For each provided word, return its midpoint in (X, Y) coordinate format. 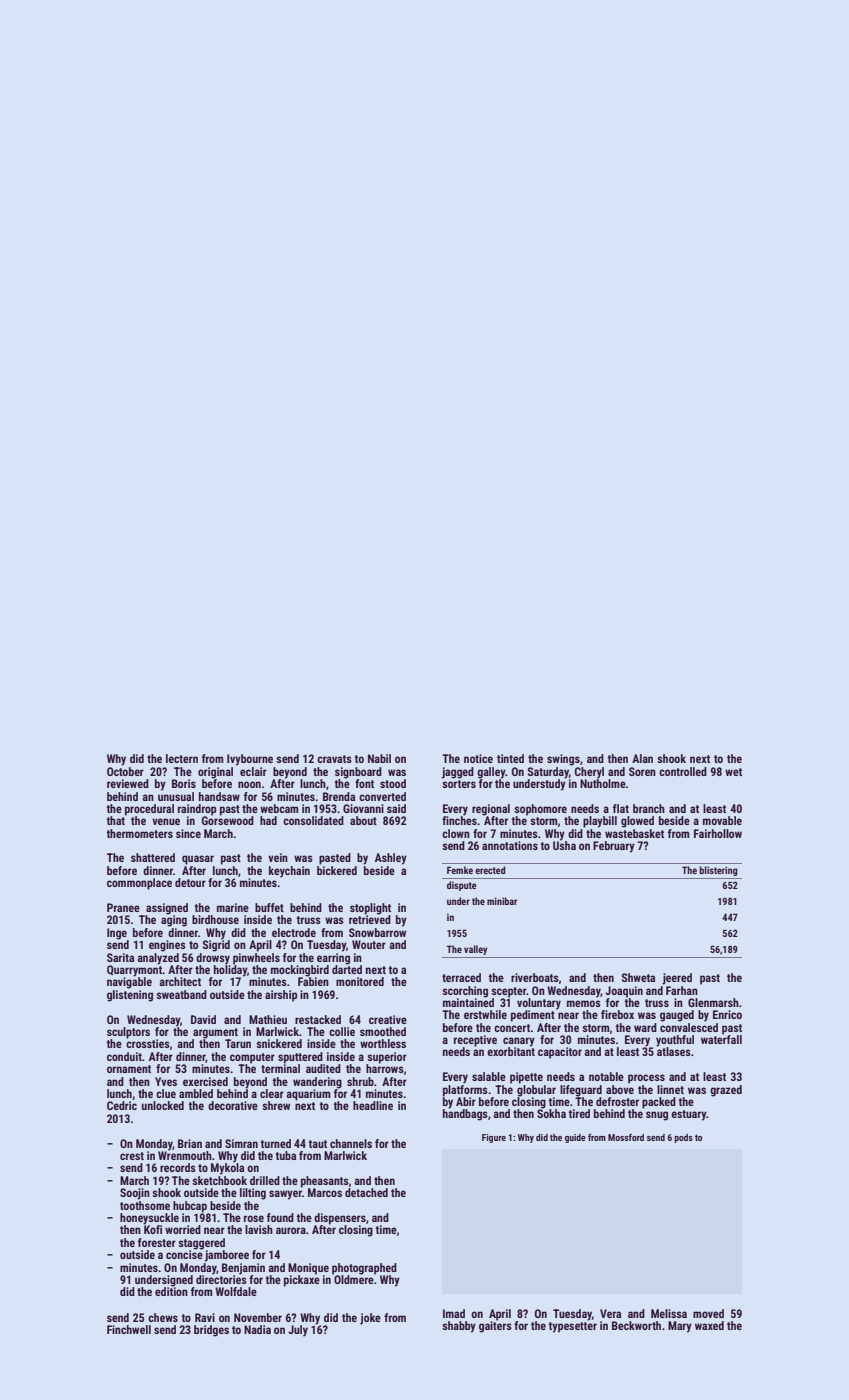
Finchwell (129, 1329)
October (125, 771)
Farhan (682, 990)
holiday (230, 971)
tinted (510, 758)
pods (683, 1138)
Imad (454, 1313)
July (298, 1331)
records (178, 1167)
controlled (683, 771)
